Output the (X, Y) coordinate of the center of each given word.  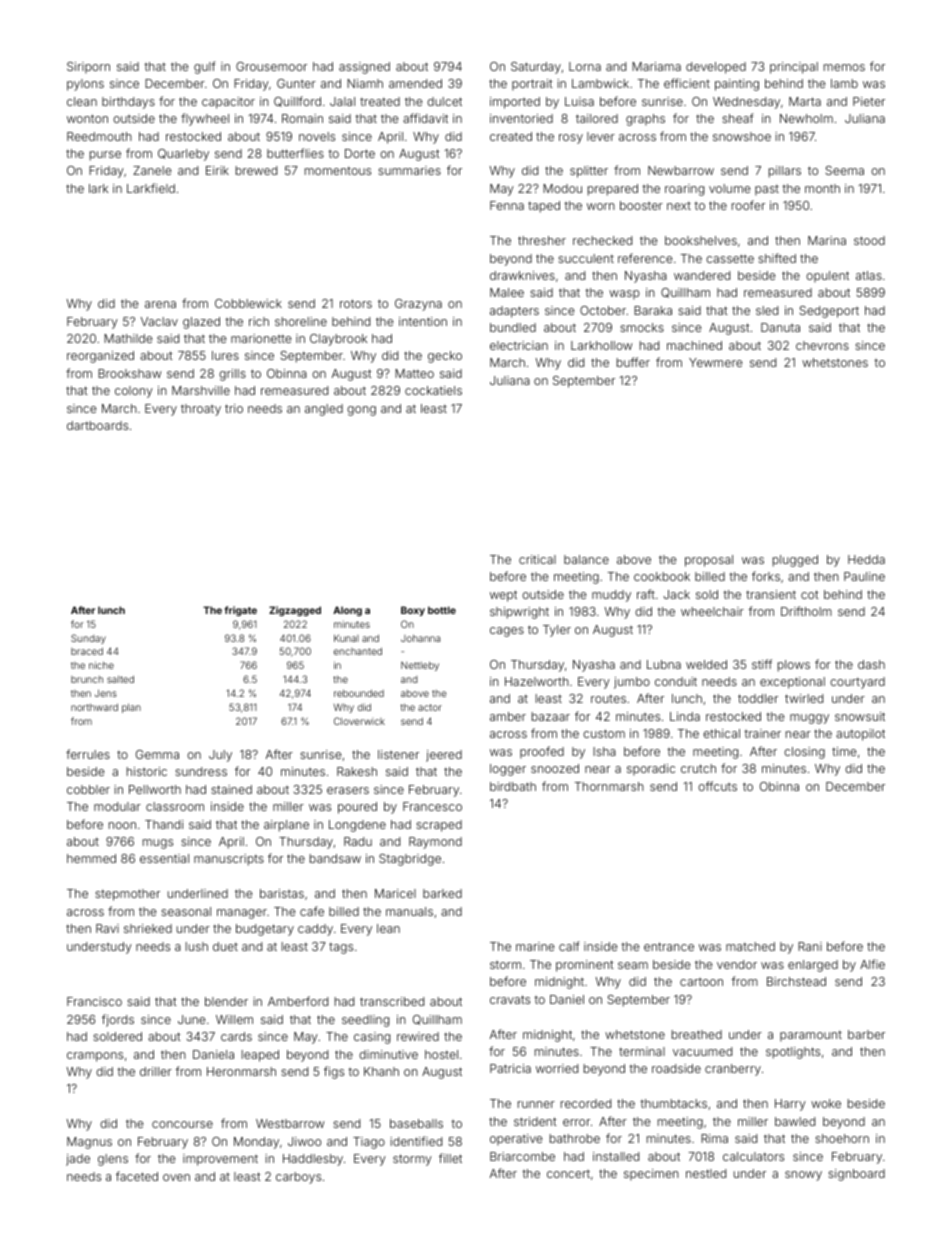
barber (866, 1034)
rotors (356, 303)
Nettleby (420, 666)
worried (557, 1068)
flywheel (205, 119)
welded (706, 664)
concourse (182, 1124)
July (220, 756)
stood (869, 240)
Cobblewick (248, 303)
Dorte (360, 153)
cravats (510, 999)
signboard (856, 1175)
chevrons (822, 345)
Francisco (94, 1001)
